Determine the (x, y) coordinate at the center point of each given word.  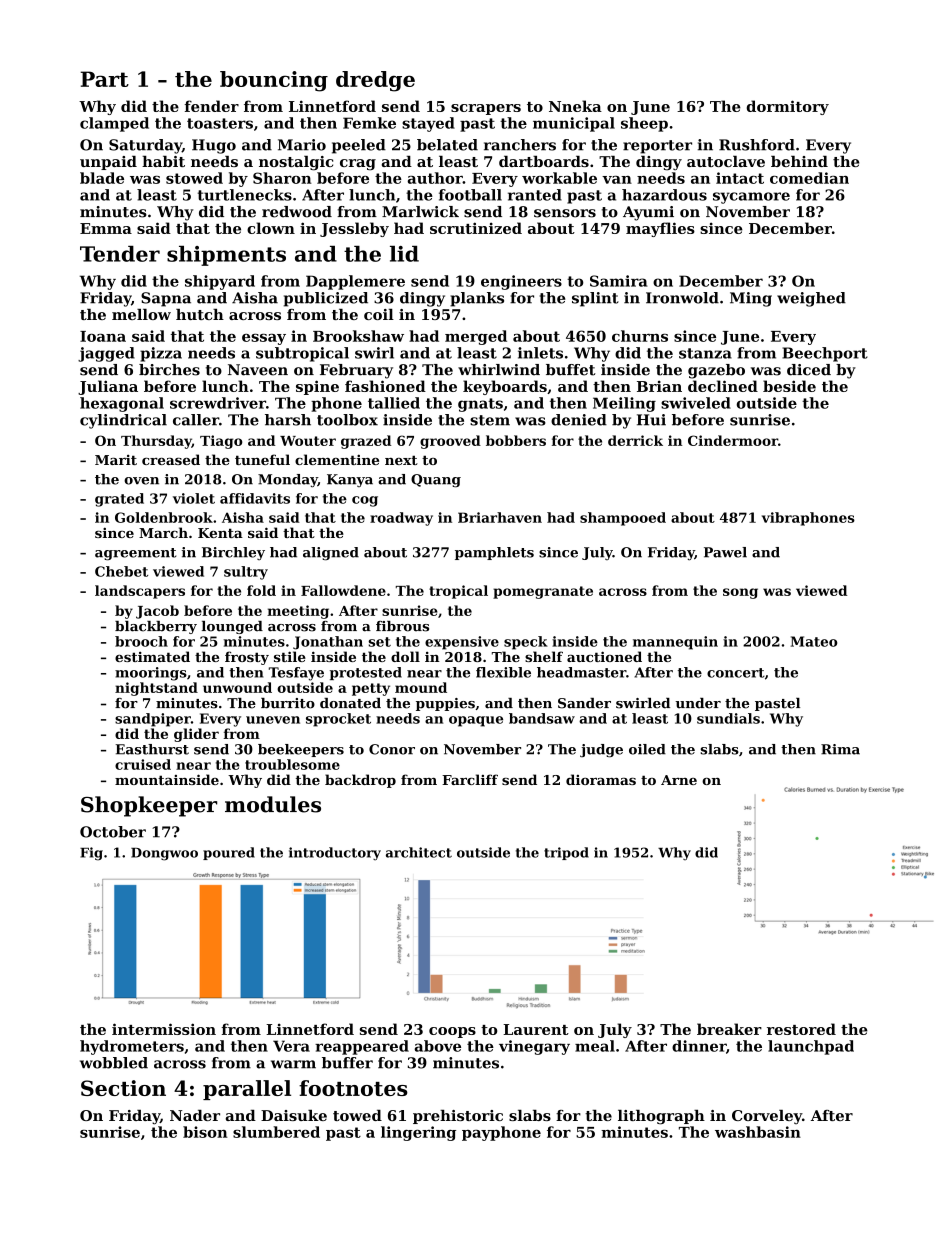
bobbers (516, 440)
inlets (540, 353)
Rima (840, 749)
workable (559, 178)
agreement (135, 554)
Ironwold (682, 298)
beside (789, 386)
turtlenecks (245, 195)
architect (419, 852)
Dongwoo (164, 854)
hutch (200, 314)
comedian (809, 178)
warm (293, 1064)
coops (452, 1032)
